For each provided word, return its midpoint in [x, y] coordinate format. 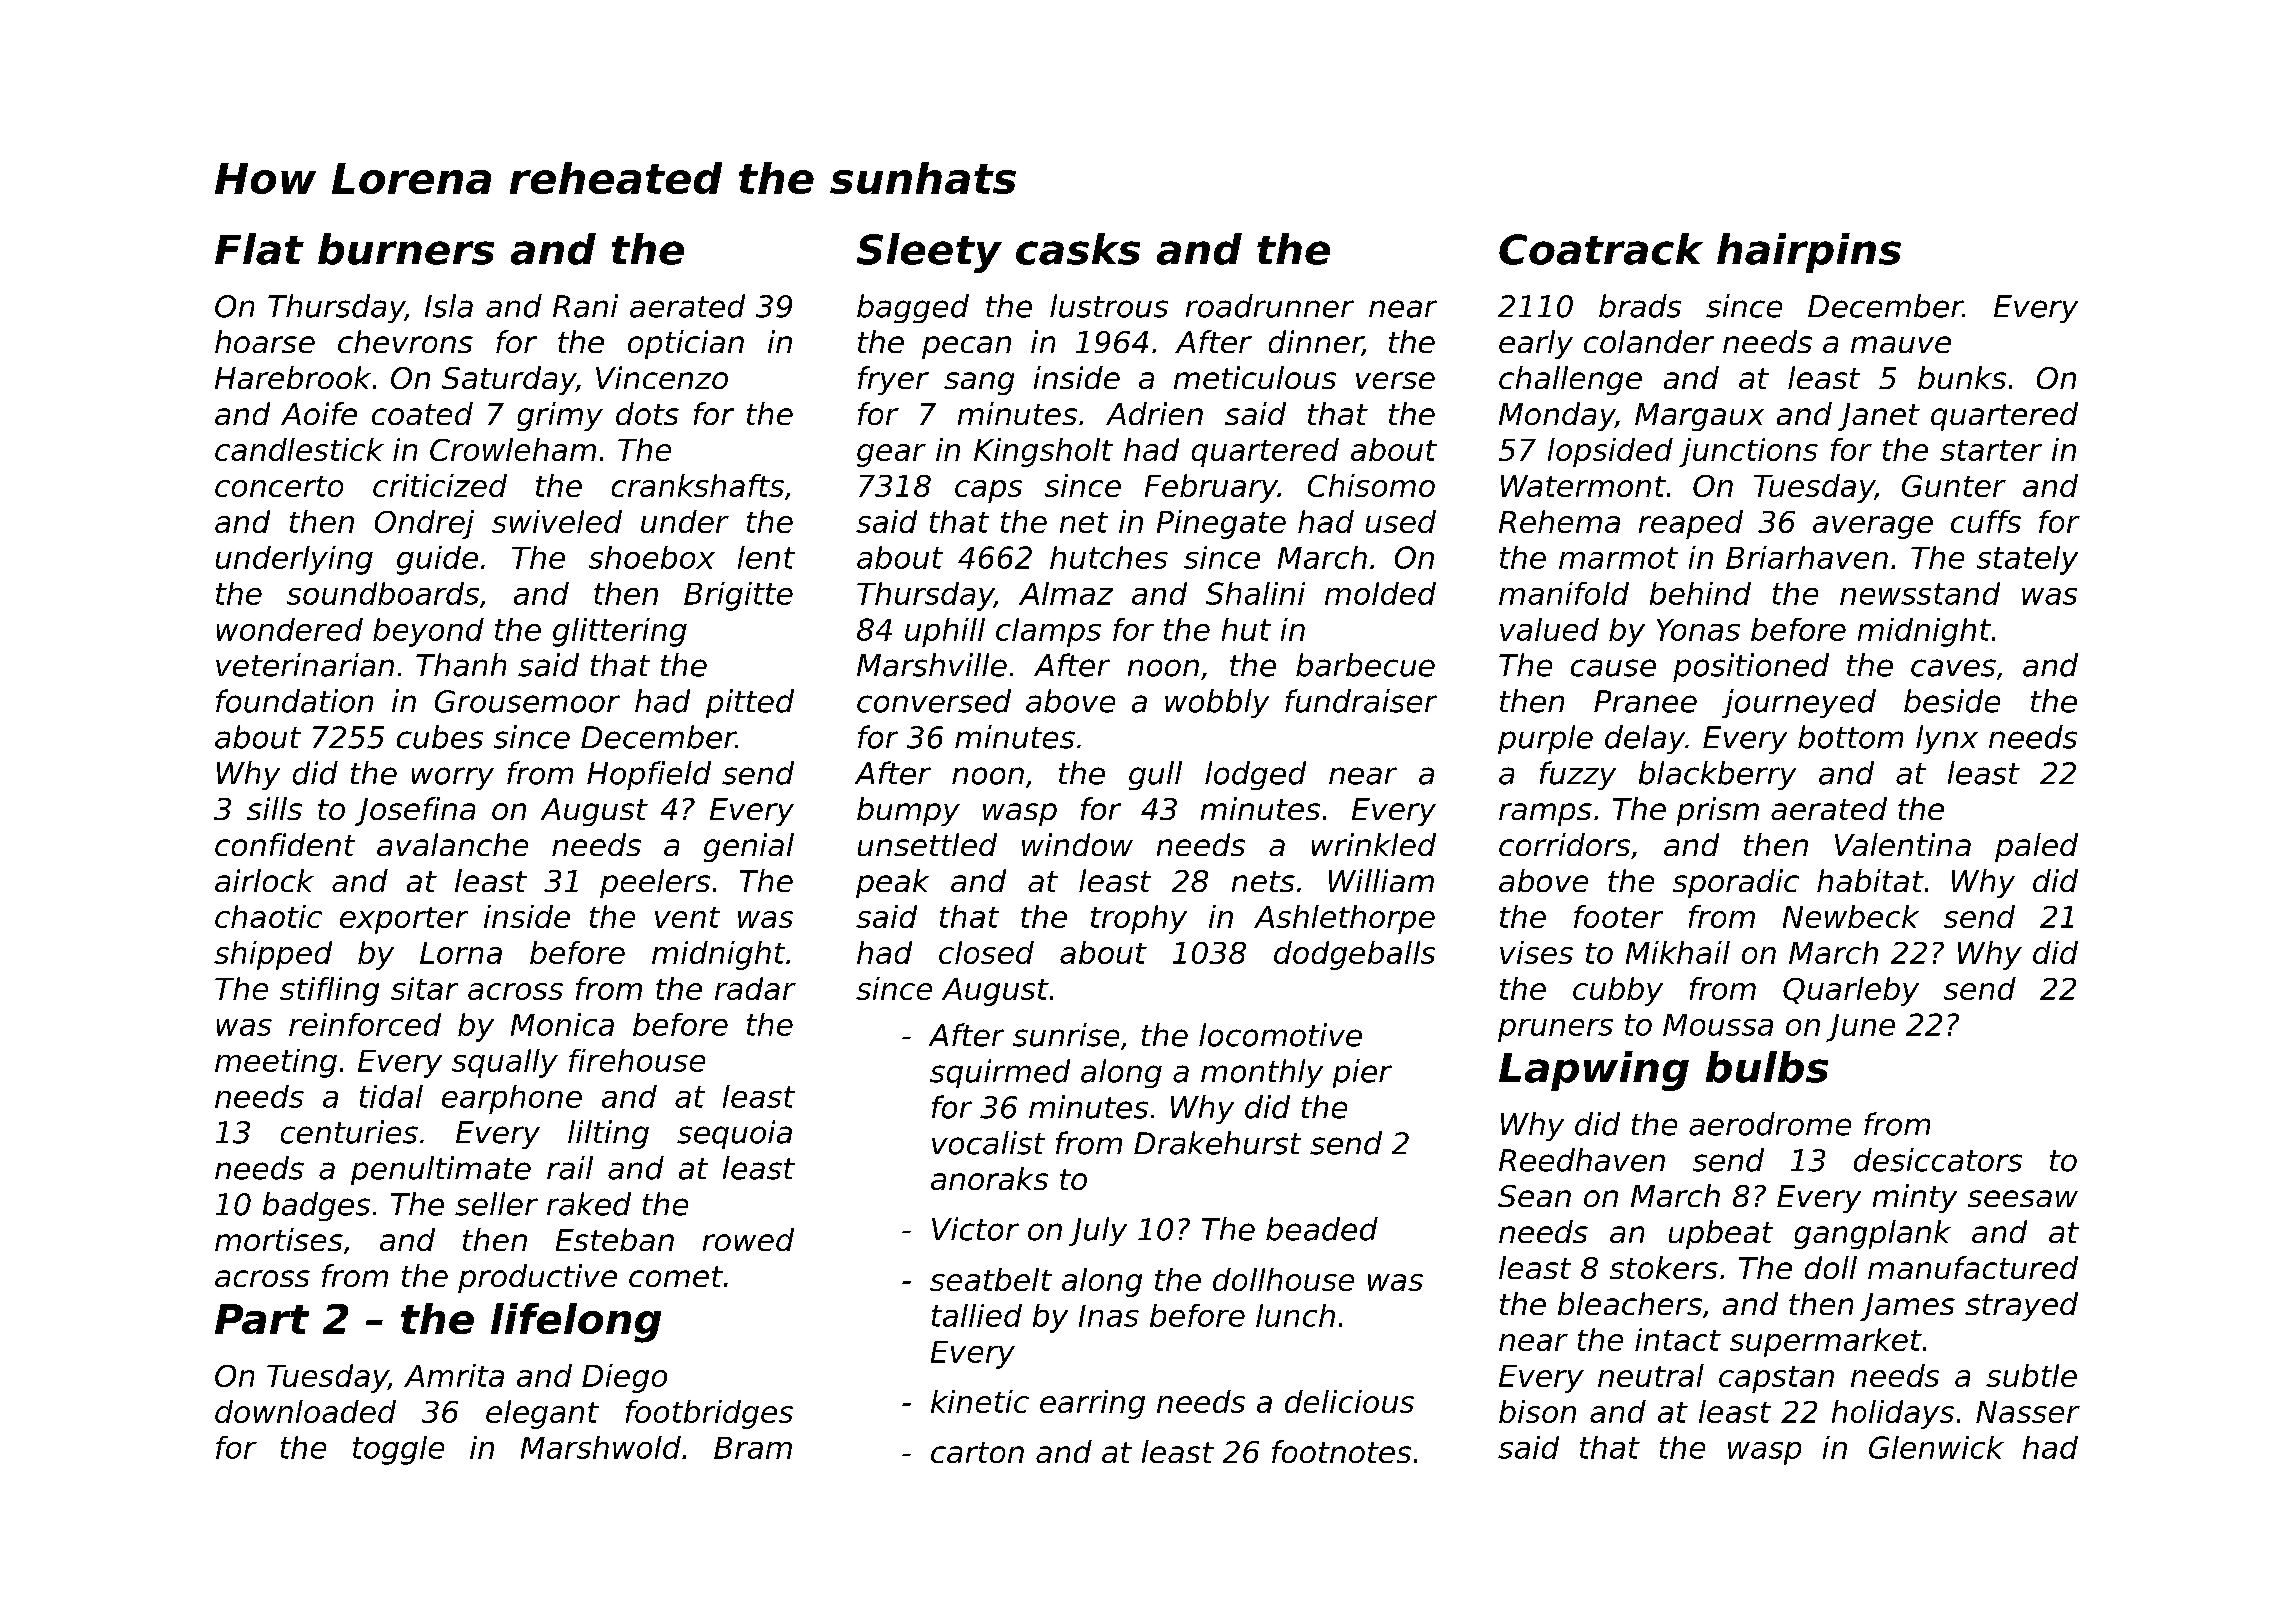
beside [1952, 701]
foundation [294, 701]
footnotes [1341, 1451]
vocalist [988, 1143]
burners [406, 249]
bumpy [908, 811]
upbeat [1721, 1234]
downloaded [305, 1411]
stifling [329, 991]
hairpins [1809, 253]
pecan [966, 347]
